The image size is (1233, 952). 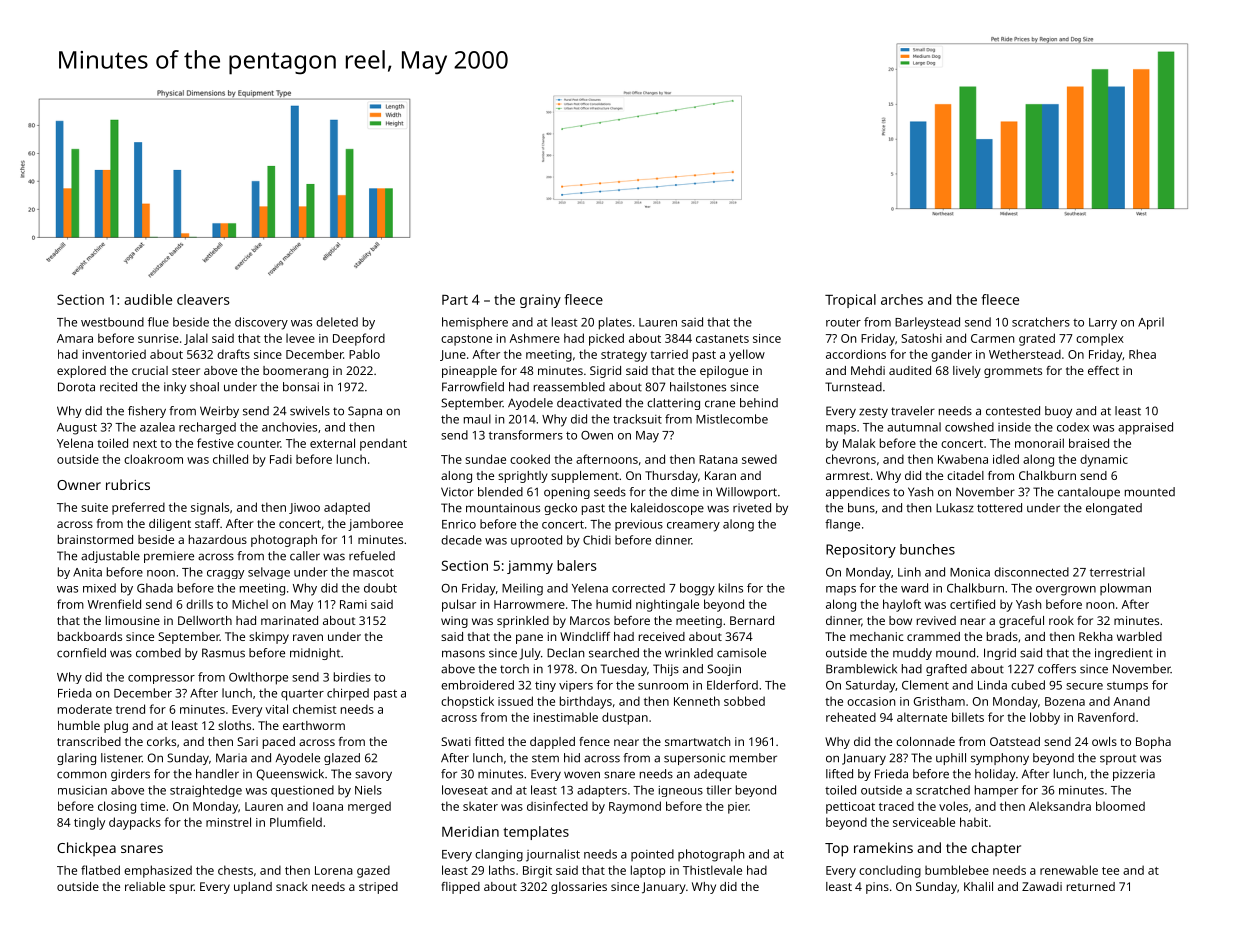 I want to click on member, so click(x=753, y=758).
